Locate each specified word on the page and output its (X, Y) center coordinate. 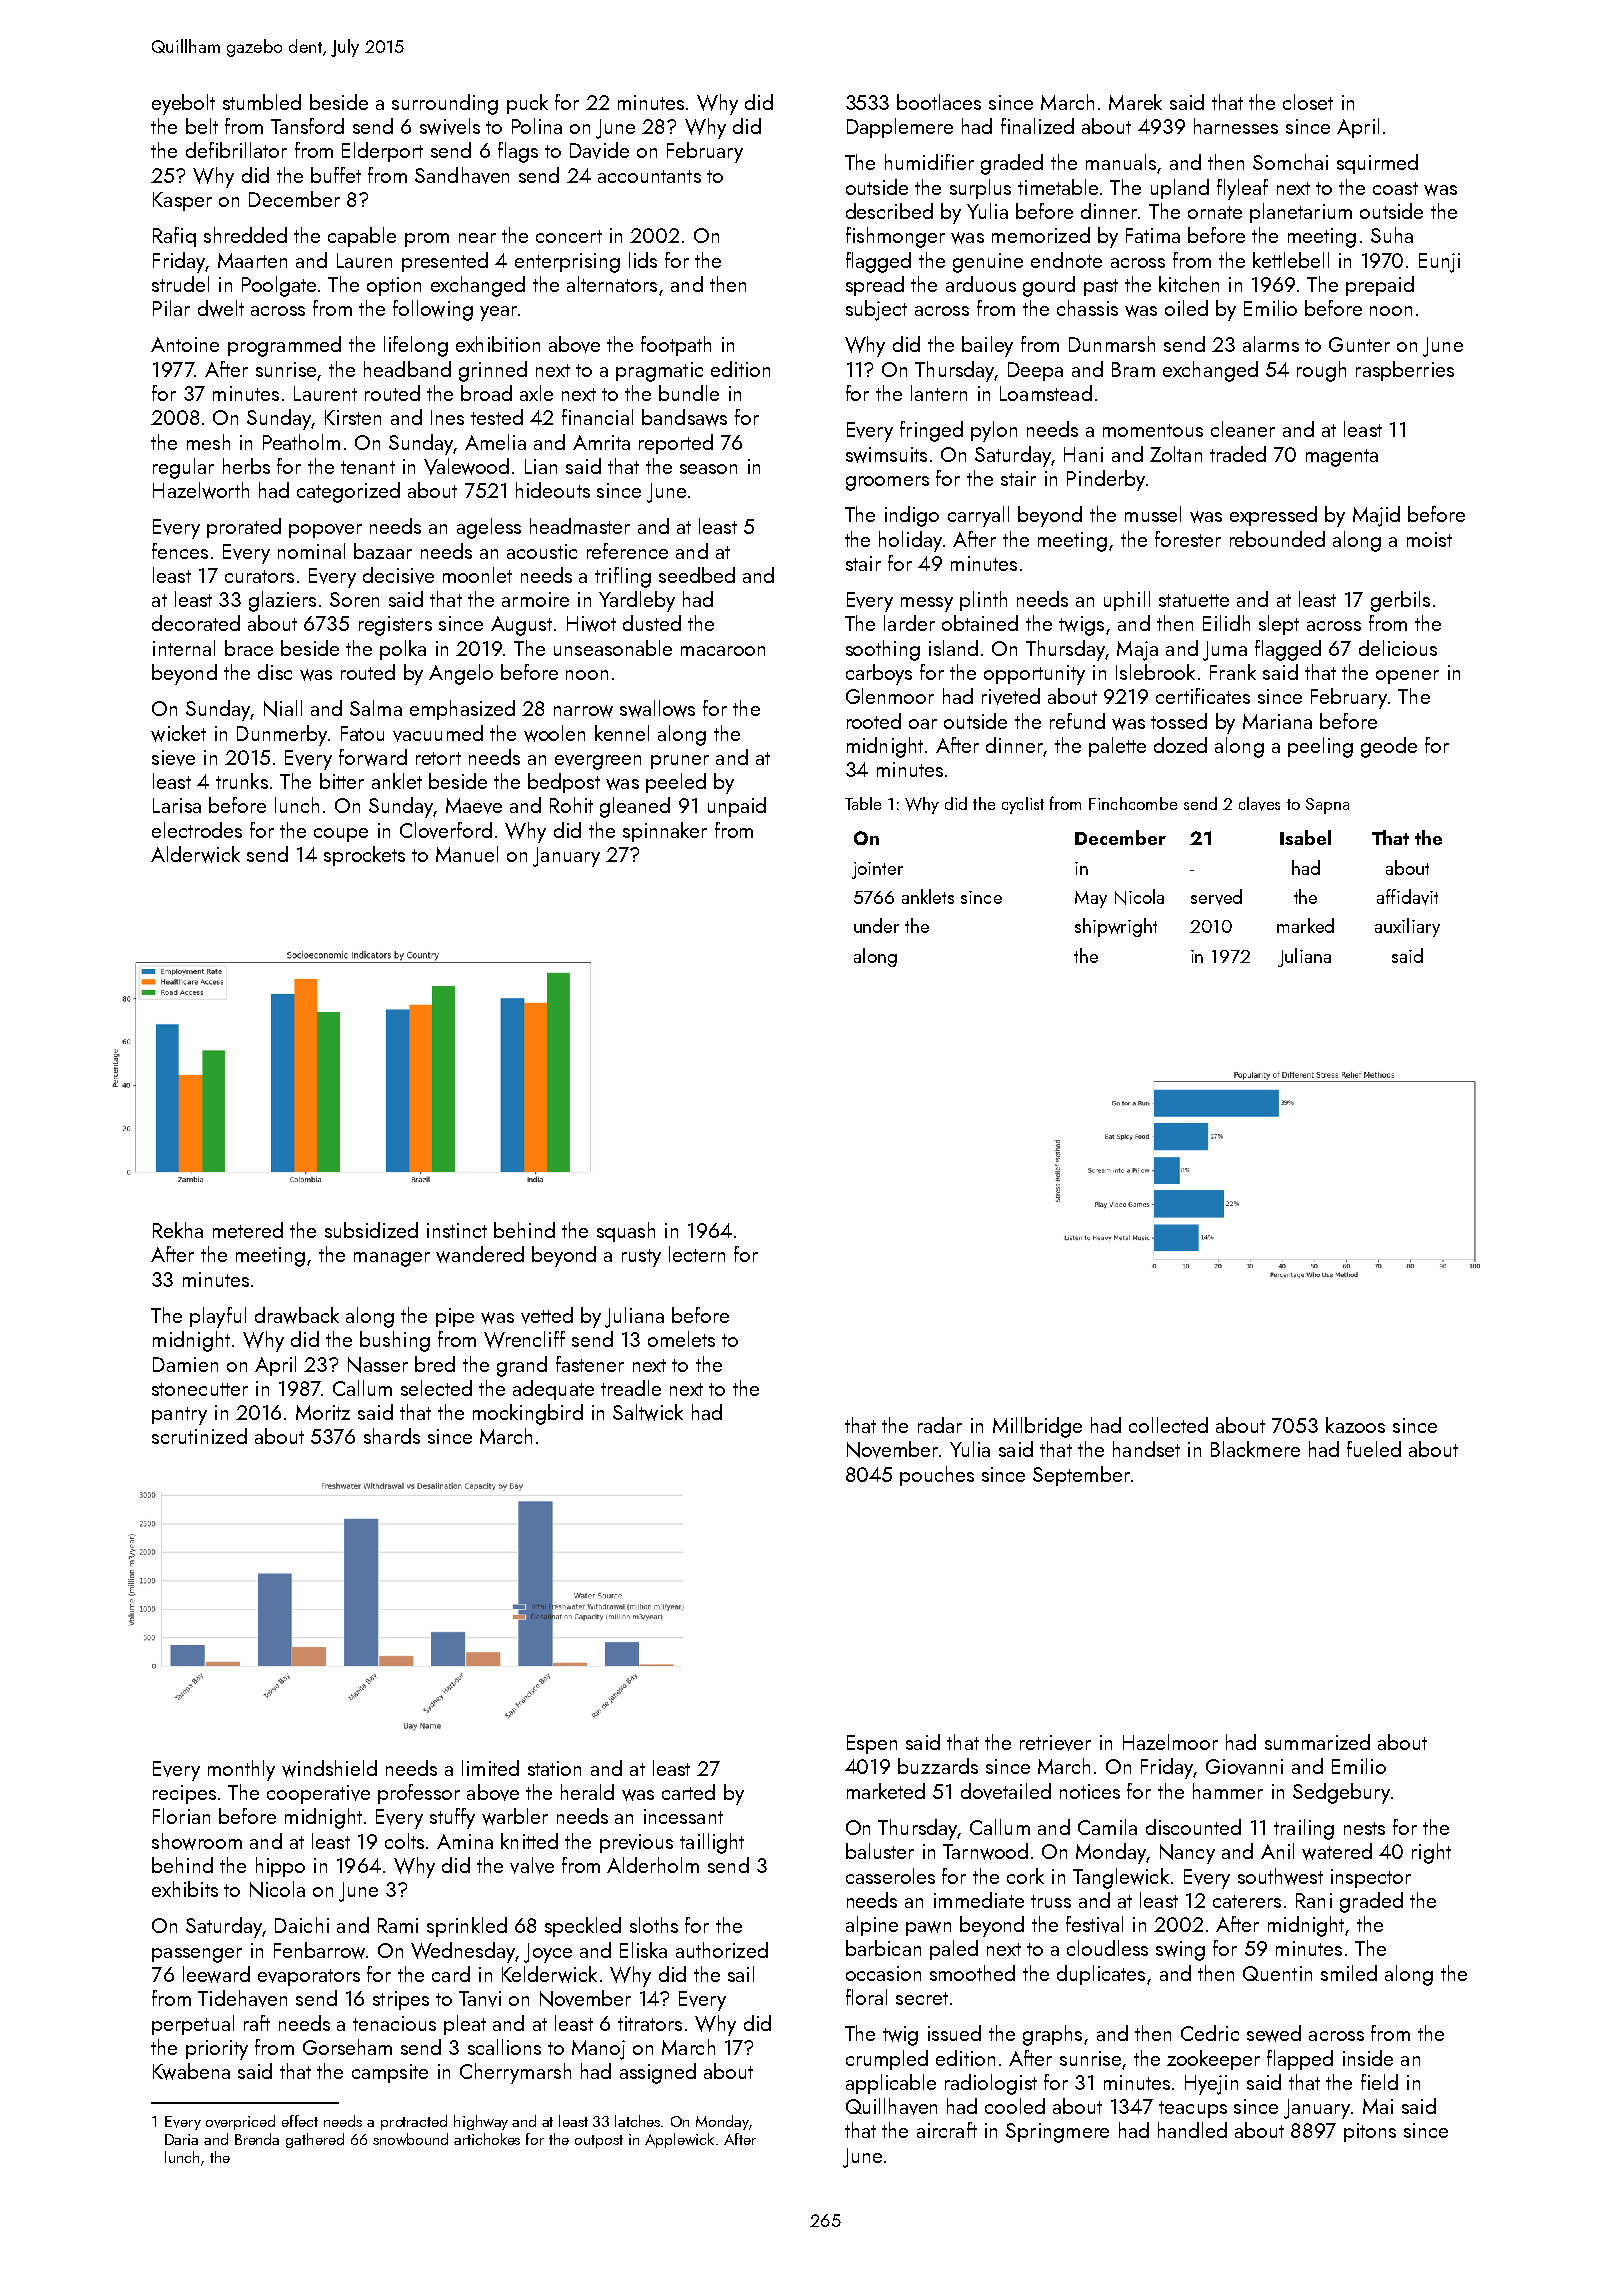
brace (249, 648)
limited (490, 1768)
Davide (599, 150)
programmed (284, 346)
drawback (297, 1315)
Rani (1314, 1900)
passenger (197, 1955)
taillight (712, 1843)
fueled (1374, 1449)
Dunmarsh (1112, 344)
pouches (937, 1476)
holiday (910, 541)
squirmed (1377, 164)
